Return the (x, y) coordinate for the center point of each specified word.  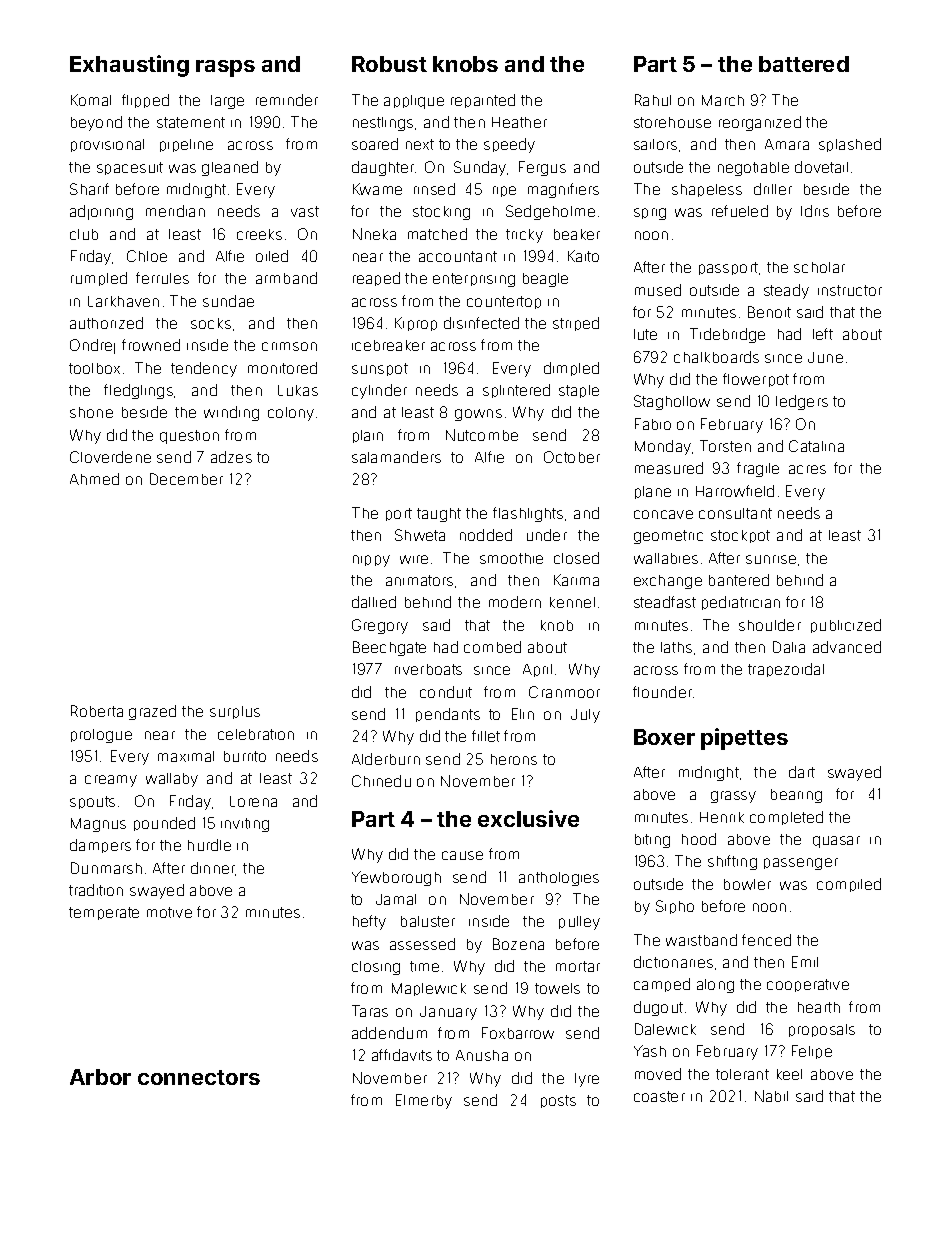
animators (419, 580)
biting (652, 841)
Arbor (100, 1077)
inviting (245, 825)
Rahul (653, 100)
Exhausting (129, 66)
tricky (524, 236)
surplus (235, 712)
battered (804, 64)
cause (462, 855)
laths (676, 647)
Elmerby (424, 1101)
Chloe (147, 256)
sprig (650, 214)
